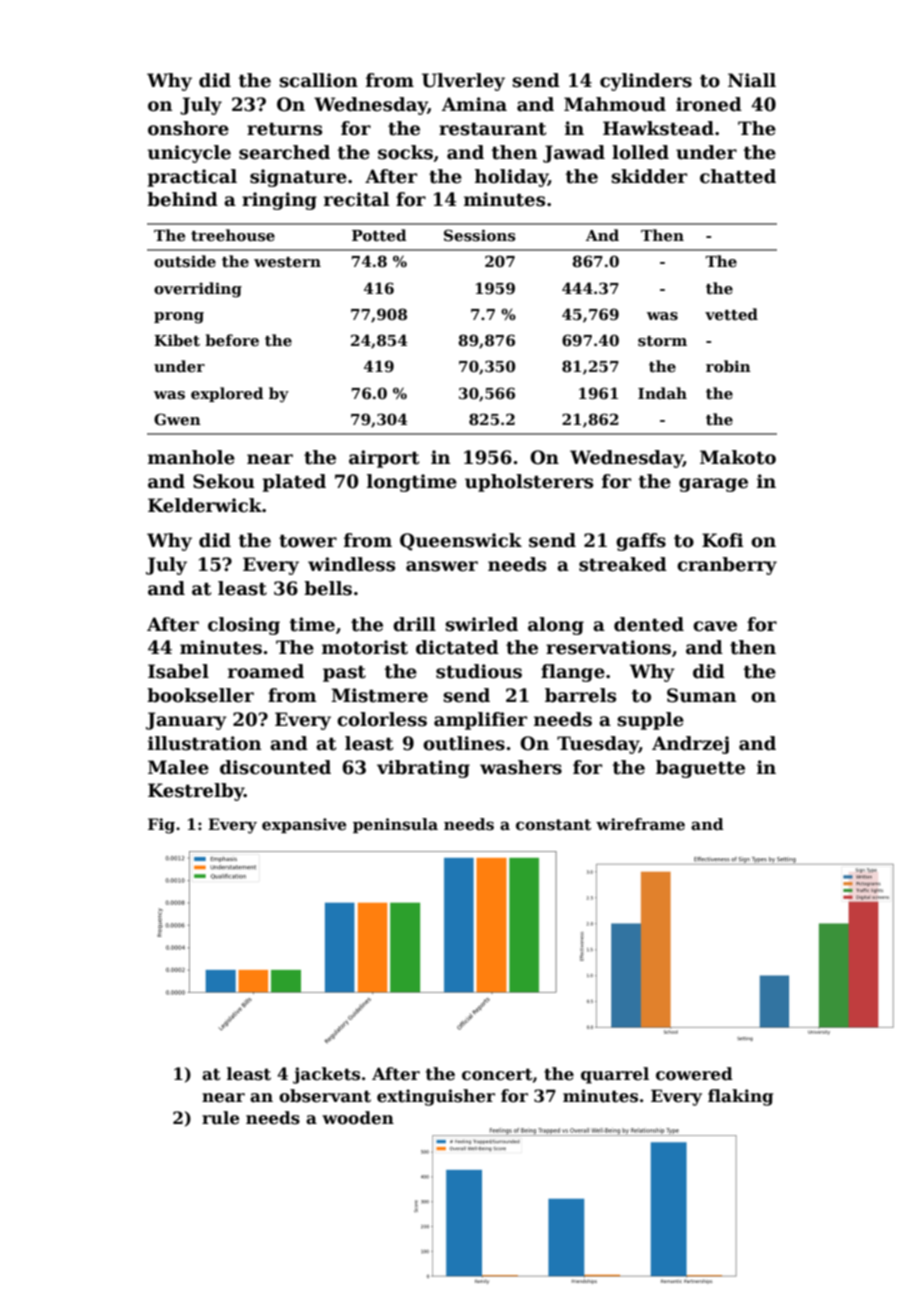  I want to click on quarrel, so click(615, 1075).
